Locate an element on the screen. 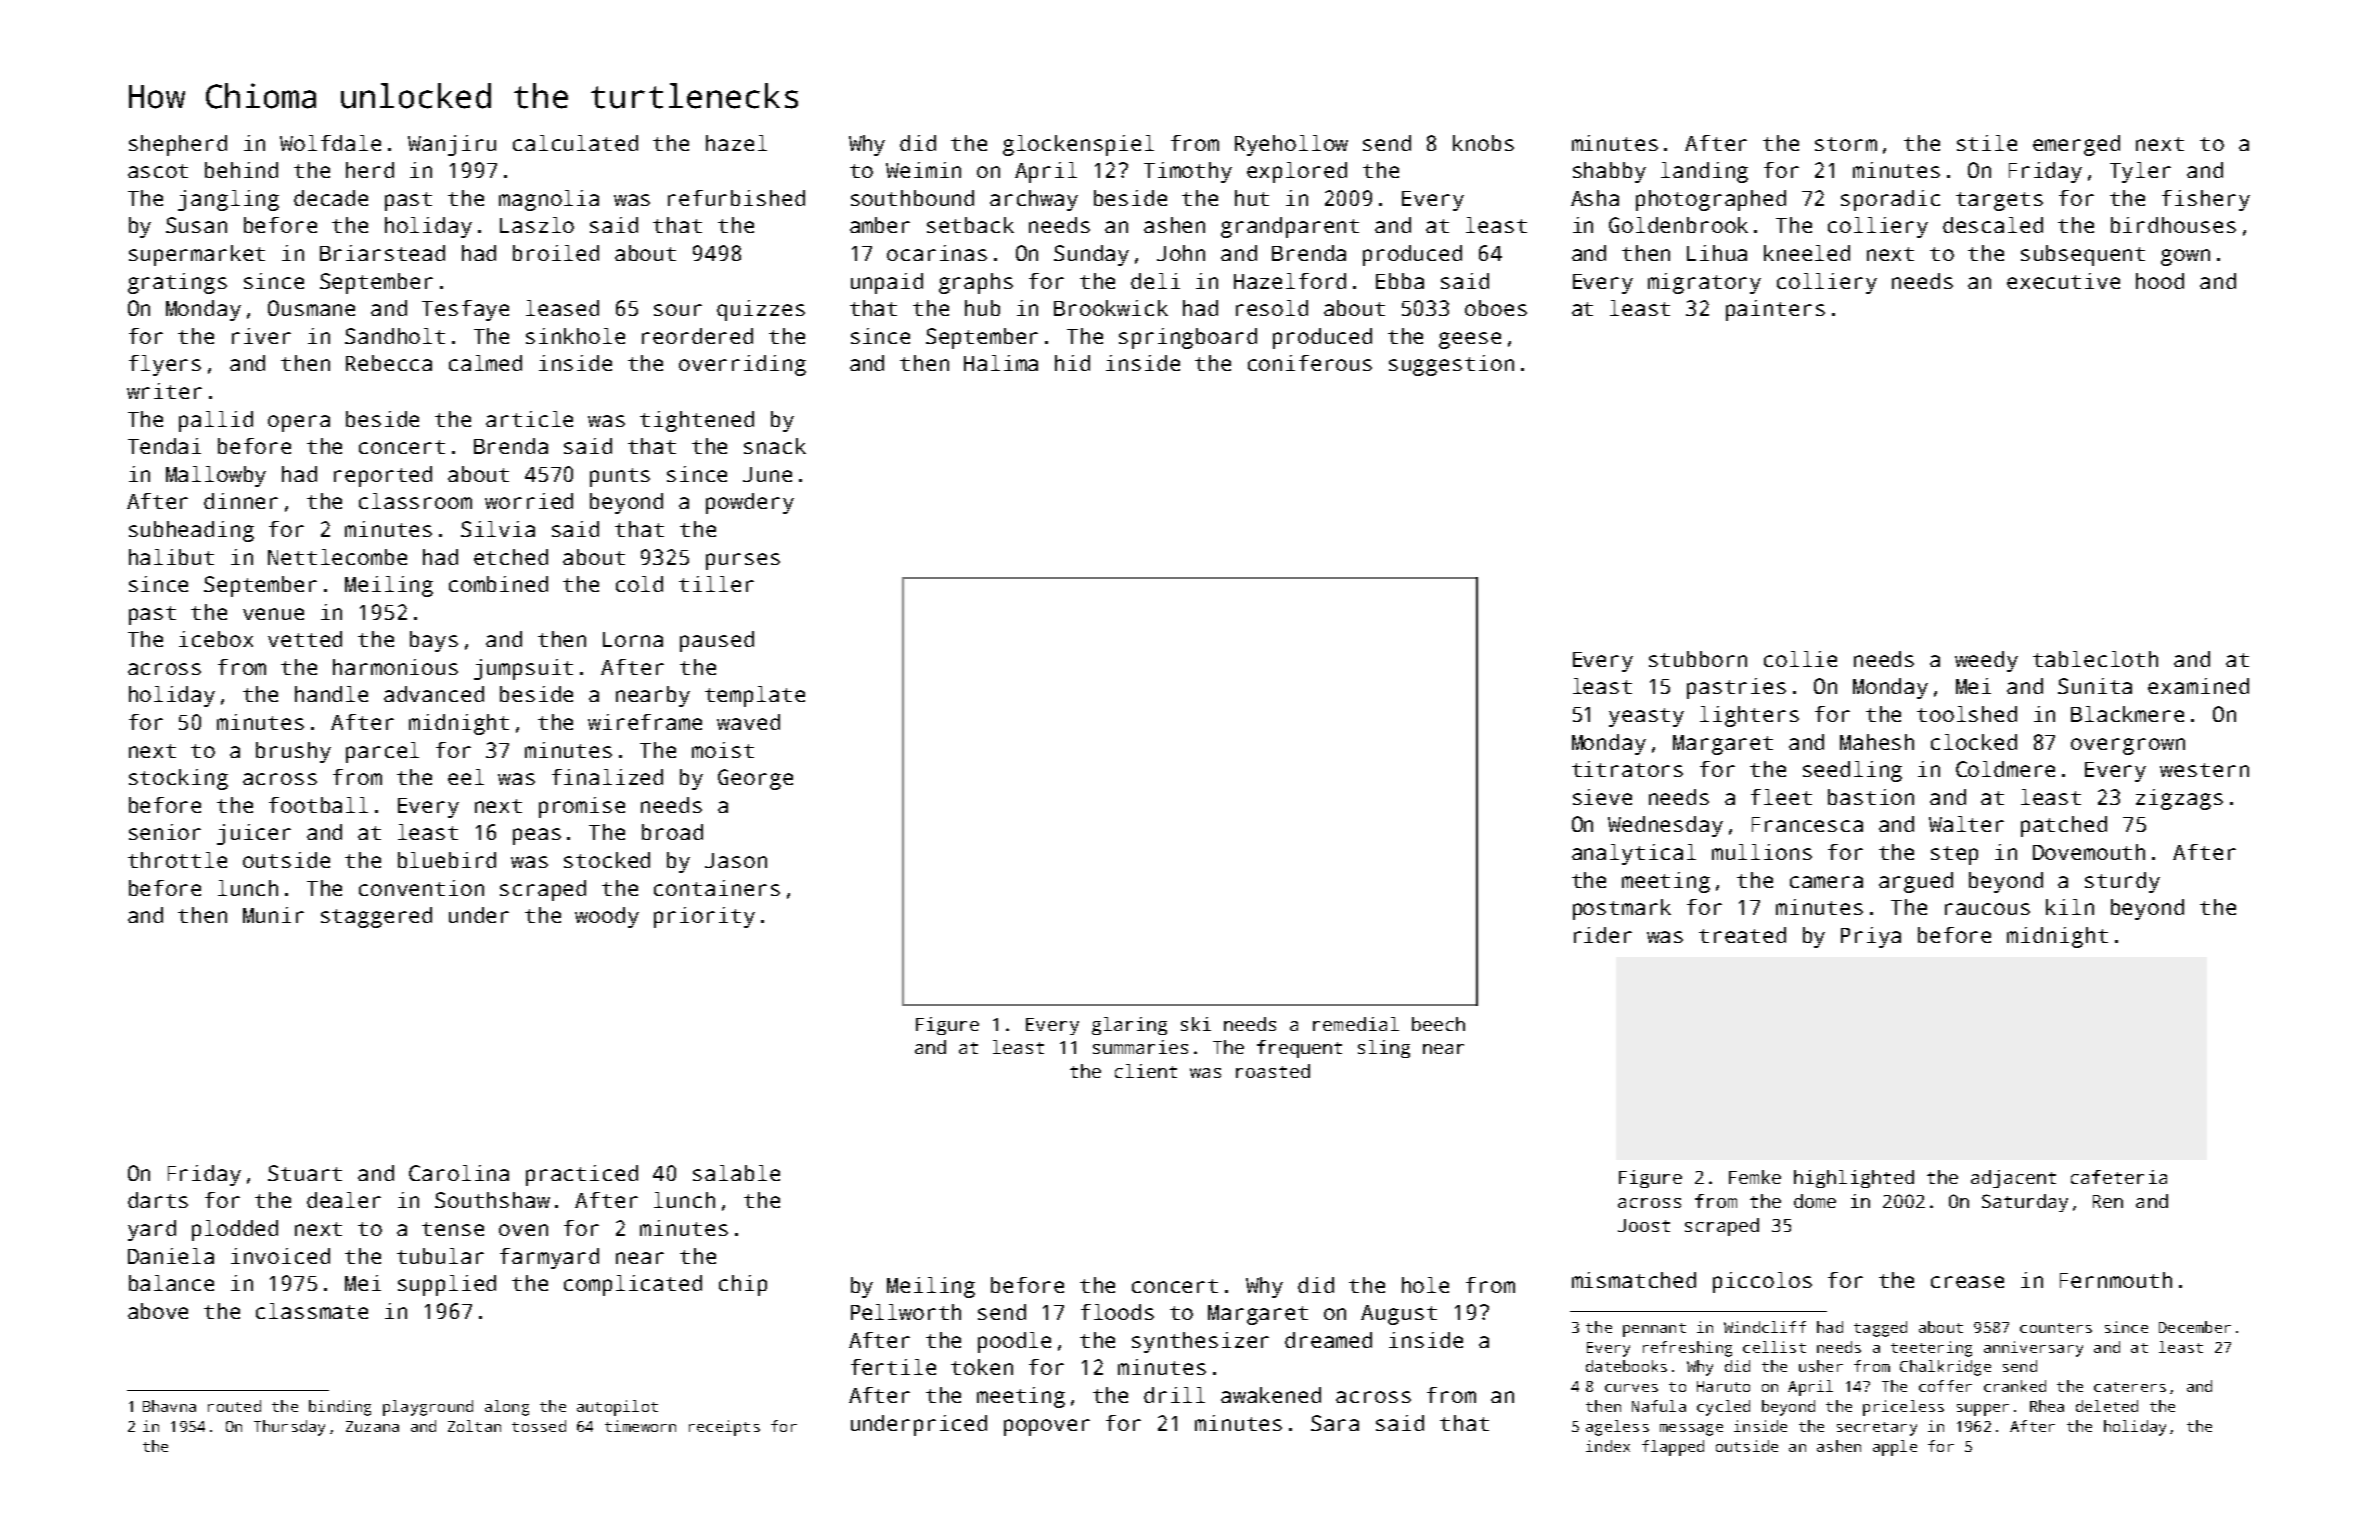 Image resolution: width=2380 pixels, height=1540 pixels. jumpsuit is located at coordinates (523, 669).
